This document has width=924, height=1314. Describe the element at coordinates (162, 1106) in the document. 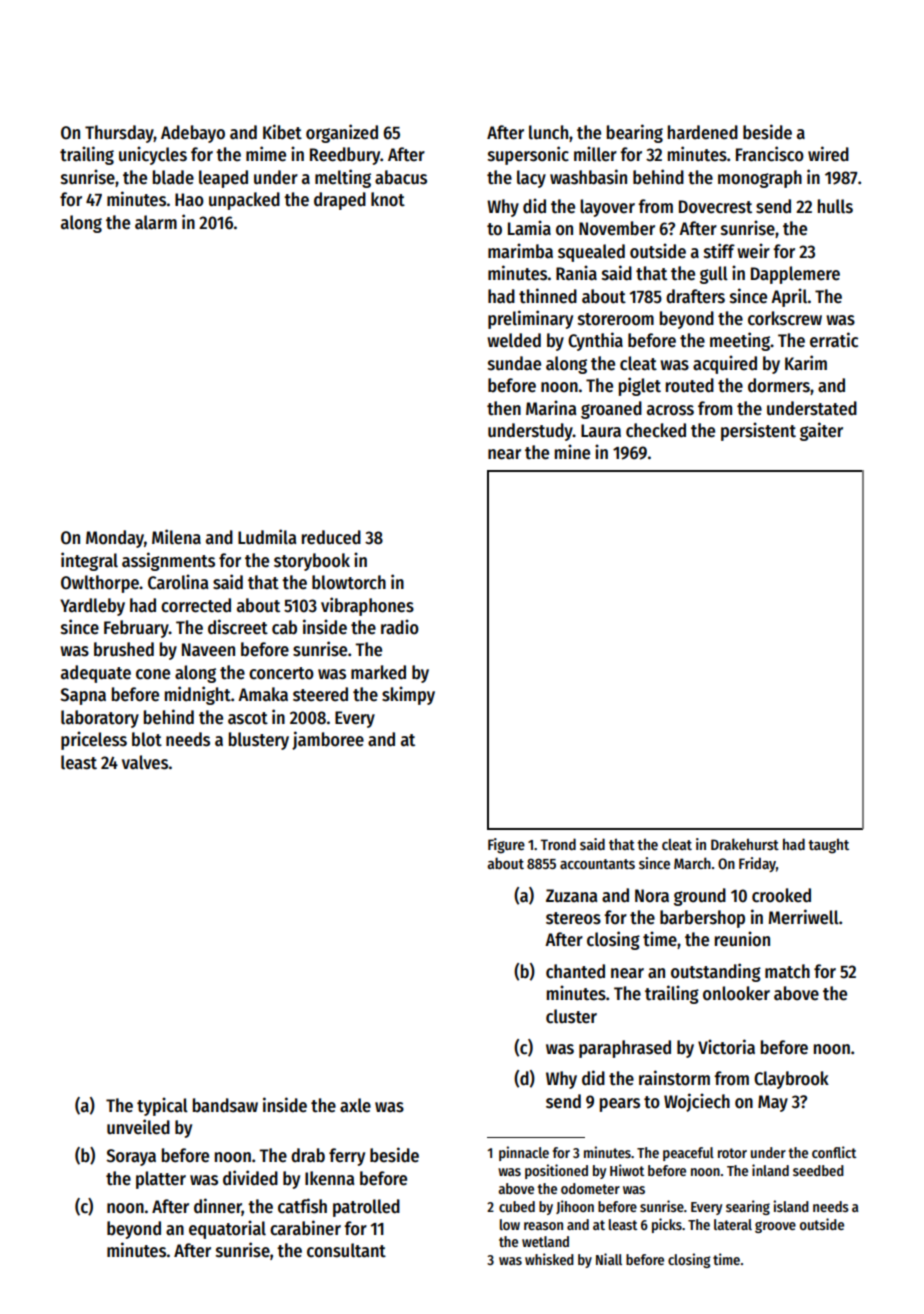

I see `typical` at that location.
